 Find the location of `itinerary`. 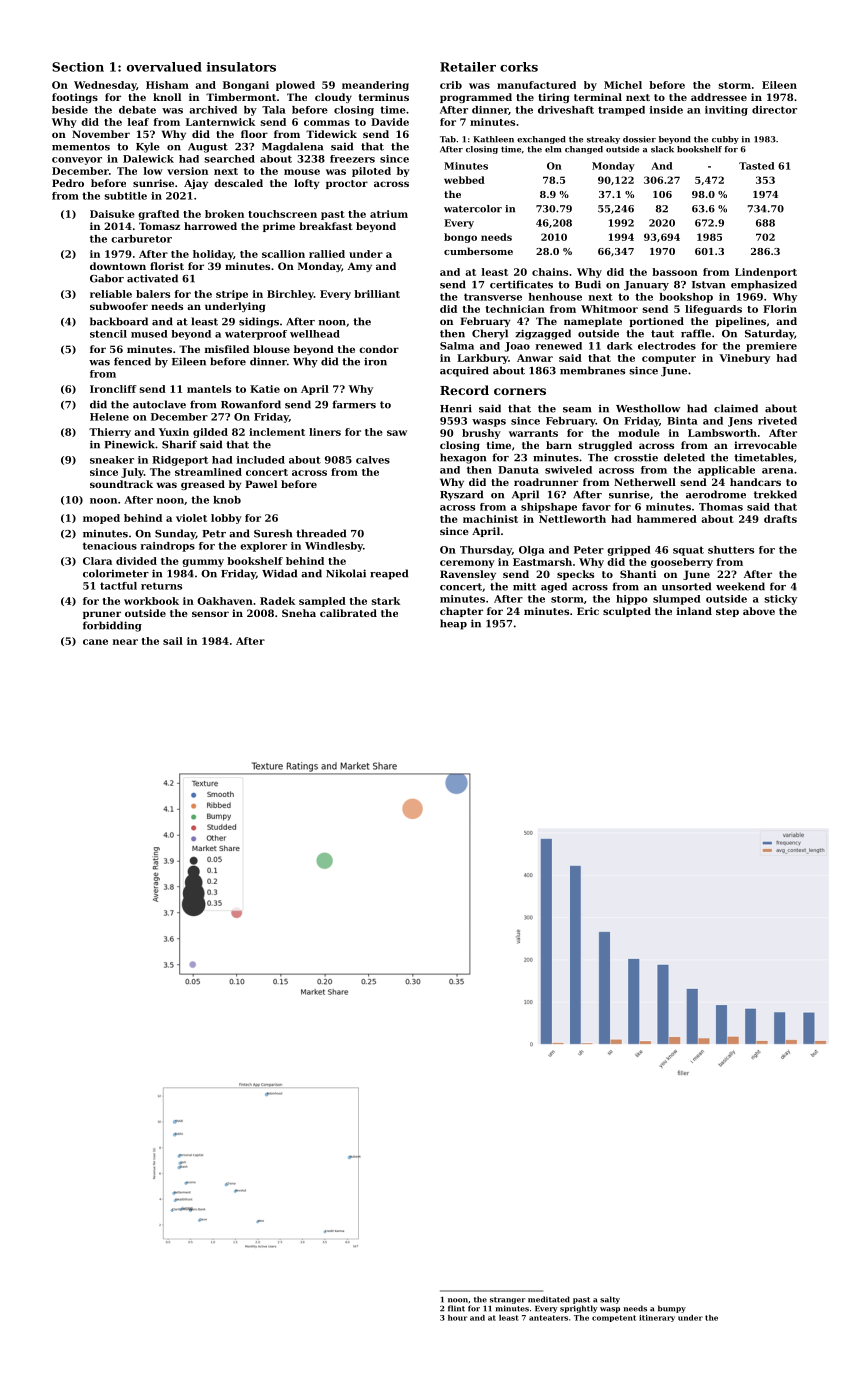

itinerary is located at coordinates (657, 1318).
